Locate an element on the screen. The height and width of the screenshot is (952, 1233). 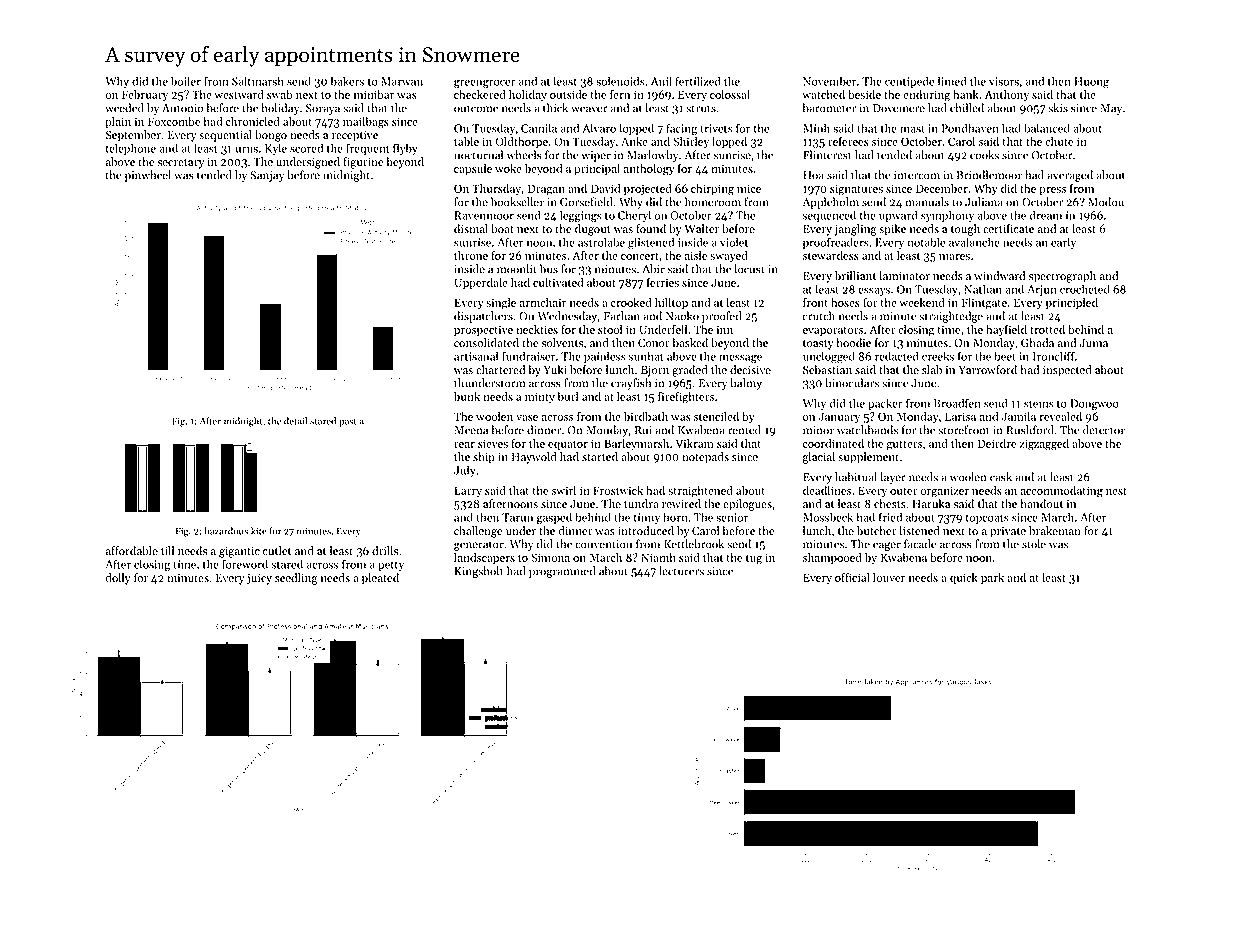
pleated is located at coordinates (380, 579).
